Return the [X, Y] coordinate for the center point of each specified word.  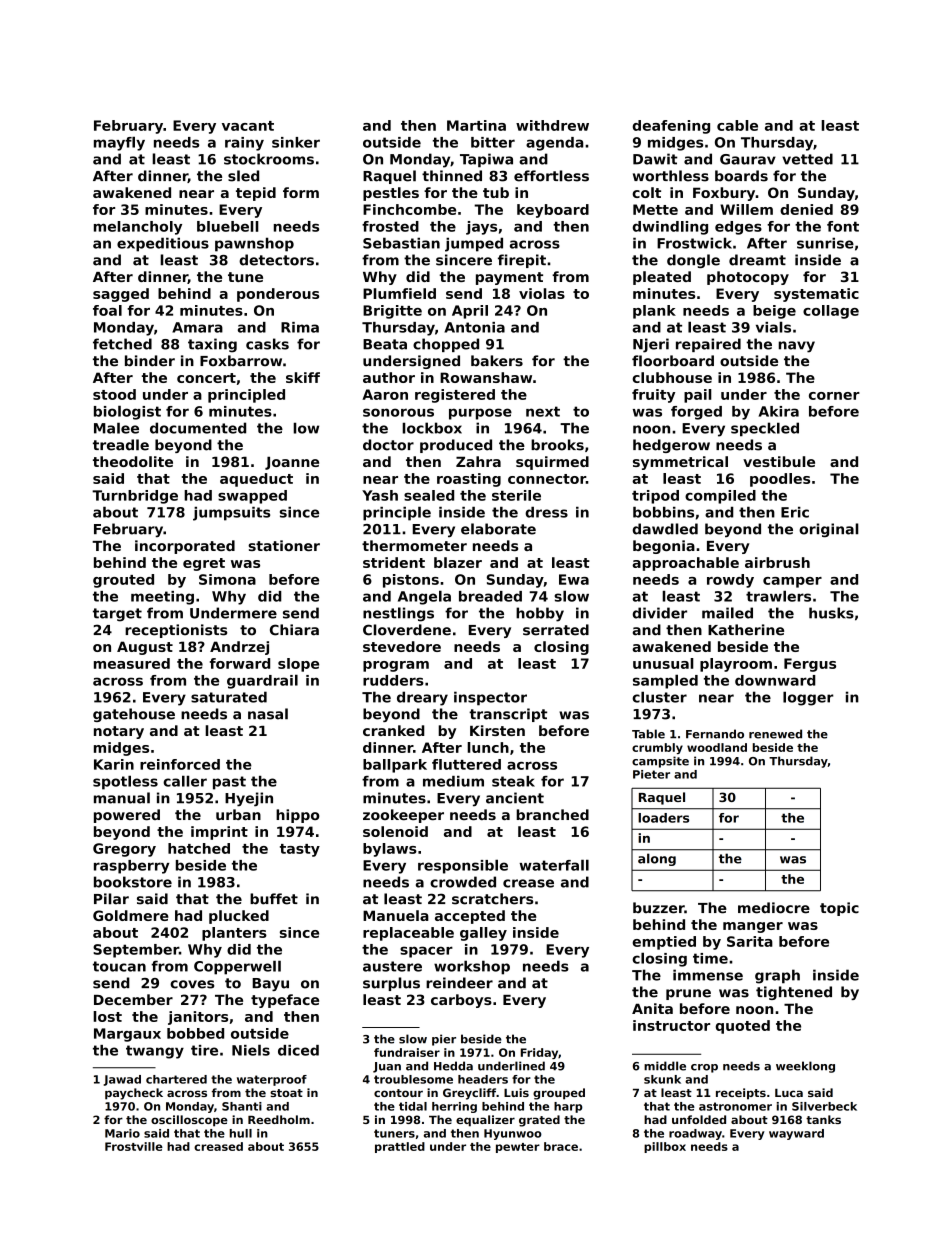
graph [777, 976]
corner [834, 396]
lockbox [432, 428]
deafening [671, 127]
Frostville [134, 1146]
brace [561, 1146]
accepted [470, 917]
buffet [274, 899]
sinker [296, 142]
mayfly [119, 143]
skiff [303, 377]
